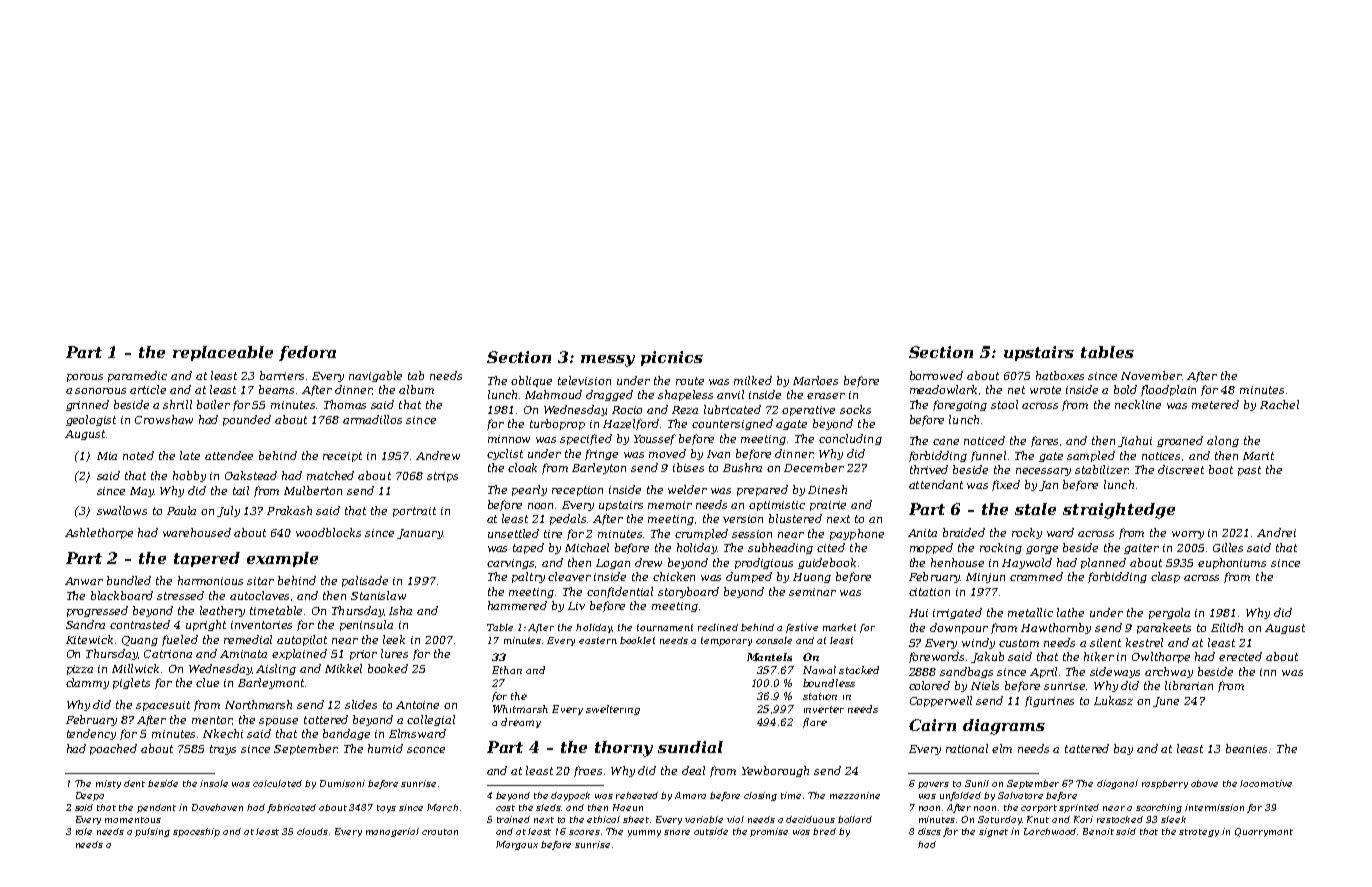  I want to click on thorny, so click(624, 749).
